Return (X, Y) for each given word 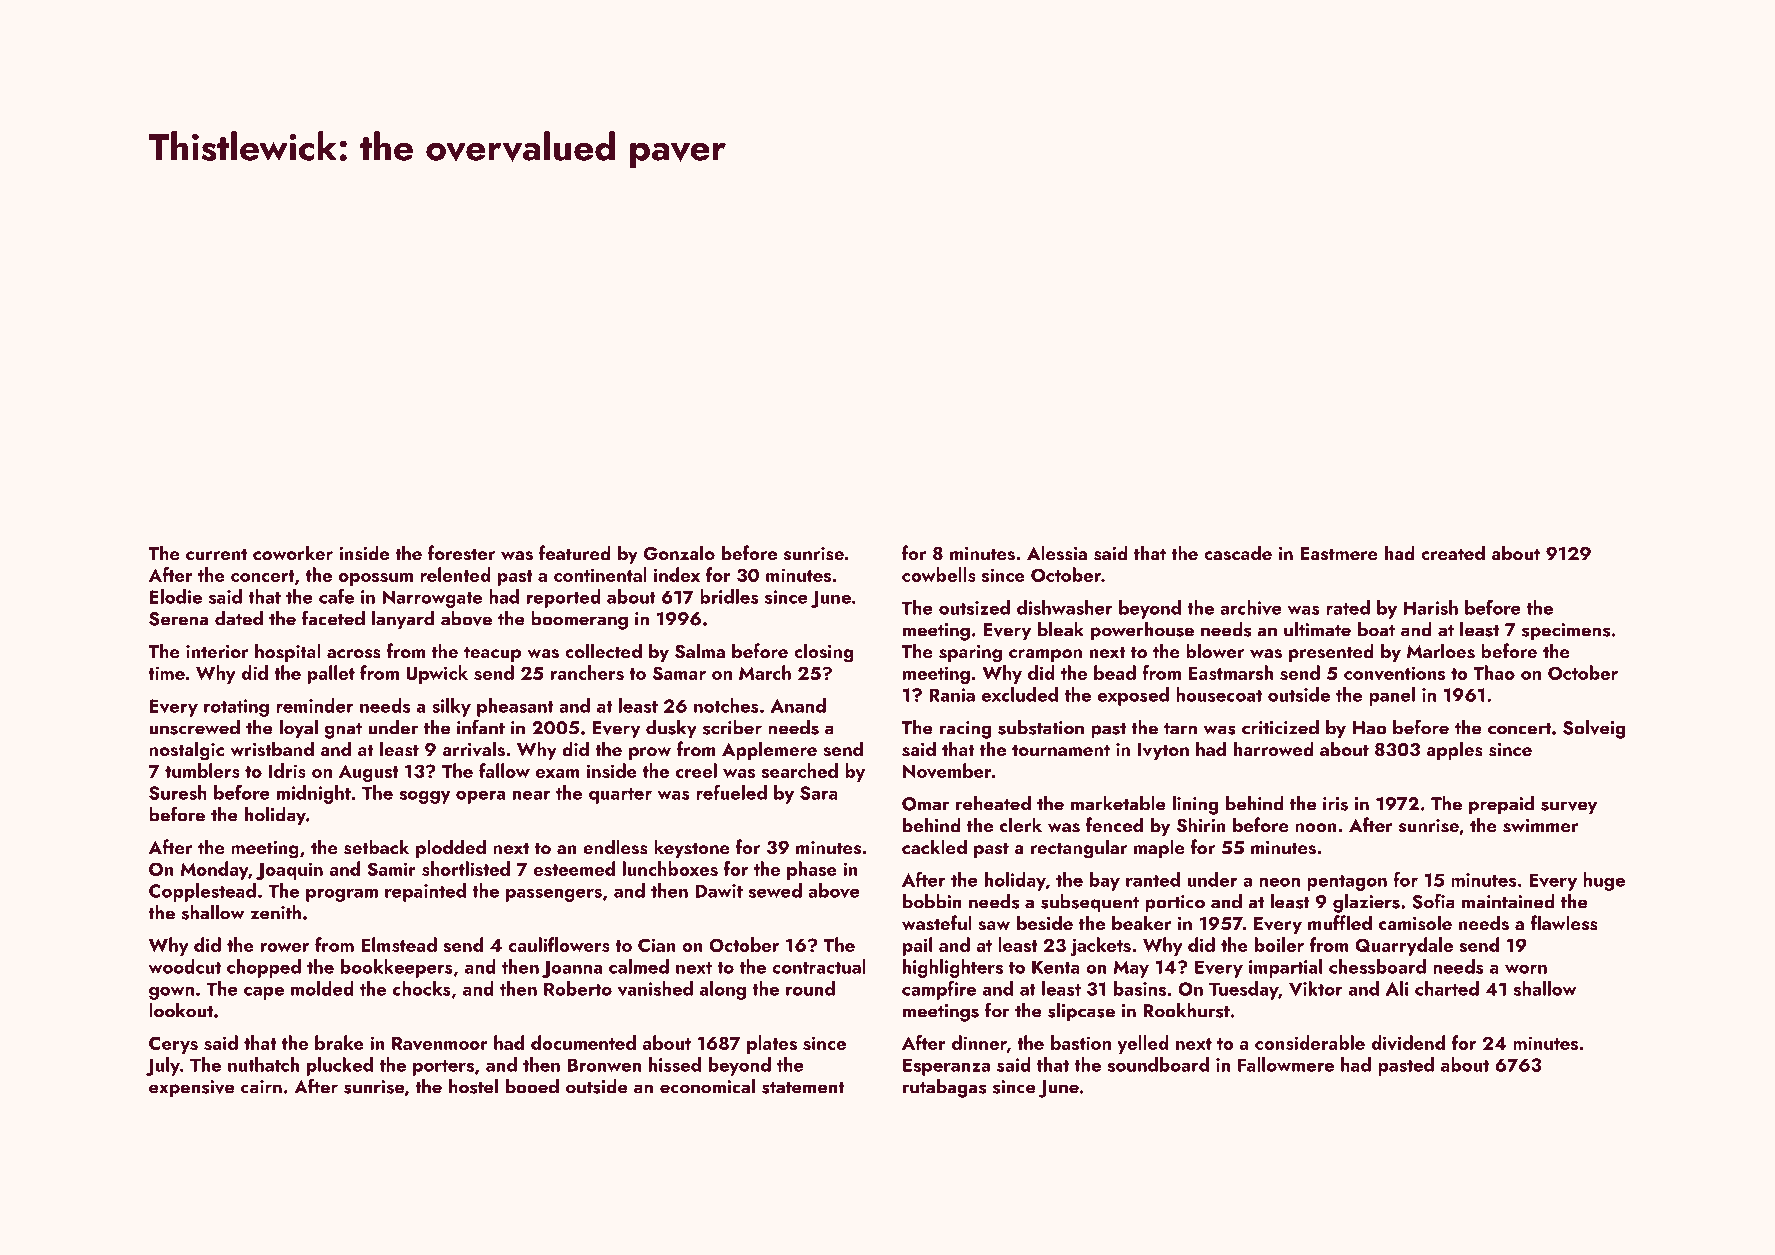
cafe (336, 596)
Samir (391, 869)
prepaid (1501, 805)
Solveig (1594, 729)
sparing (970, 654)
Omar (926, 804)
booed (532, 1086)
